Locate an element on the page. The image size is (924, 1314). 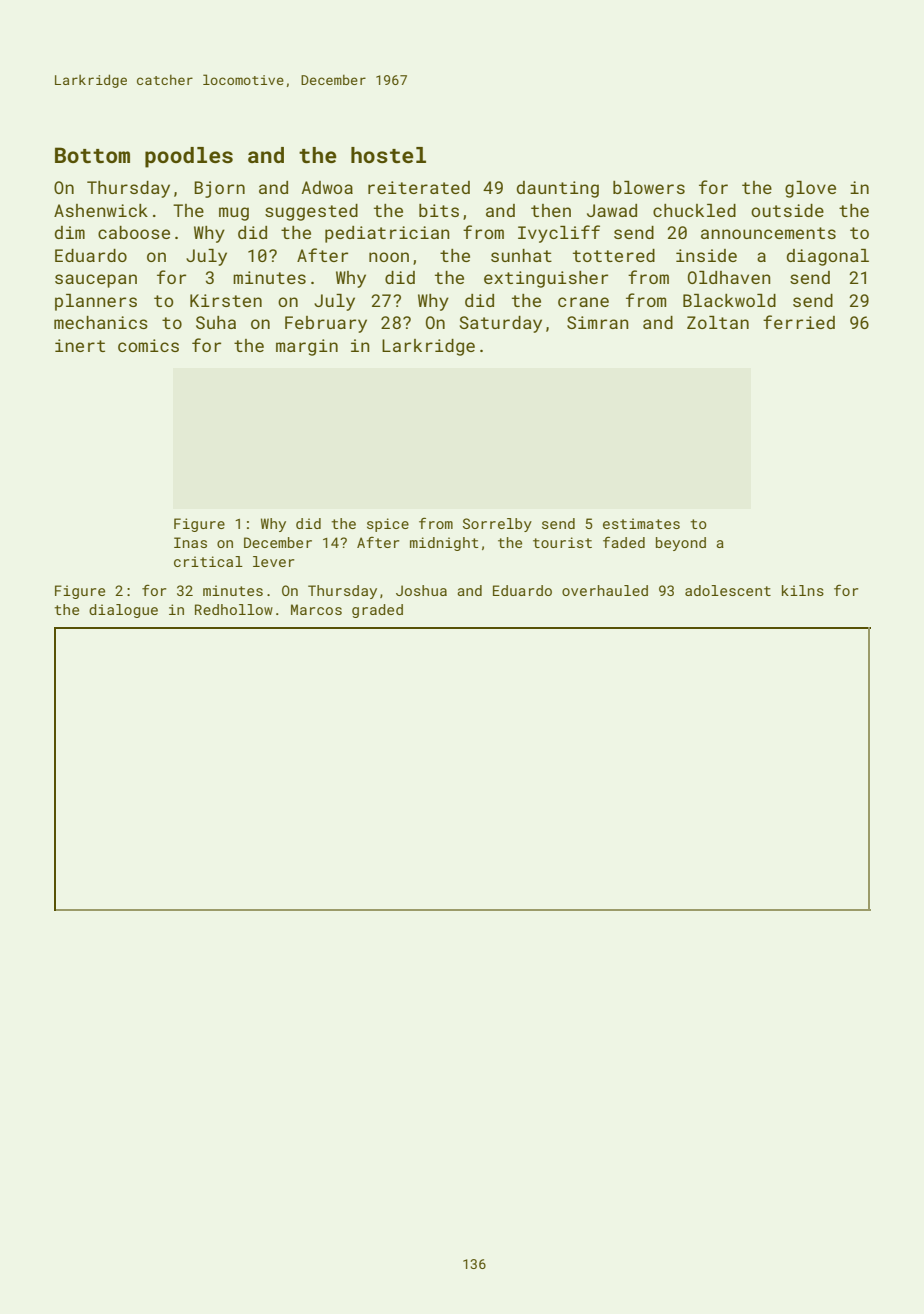
diagonal is located at coordinates (828, 257).
